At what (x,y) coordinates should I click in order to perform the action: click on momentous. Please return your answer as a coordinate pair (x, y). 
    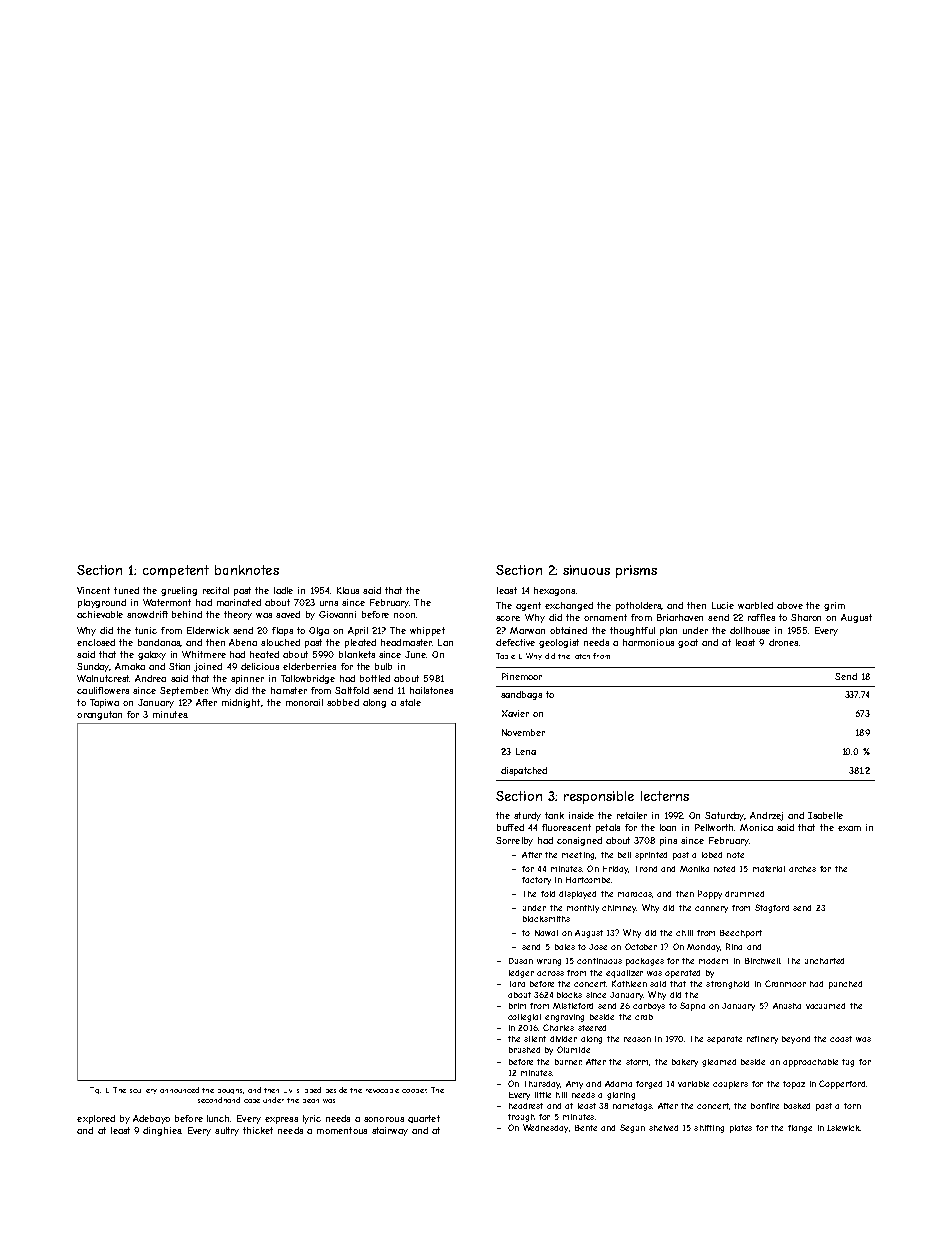
    Looking at the image, I should click on (342, 1130).
